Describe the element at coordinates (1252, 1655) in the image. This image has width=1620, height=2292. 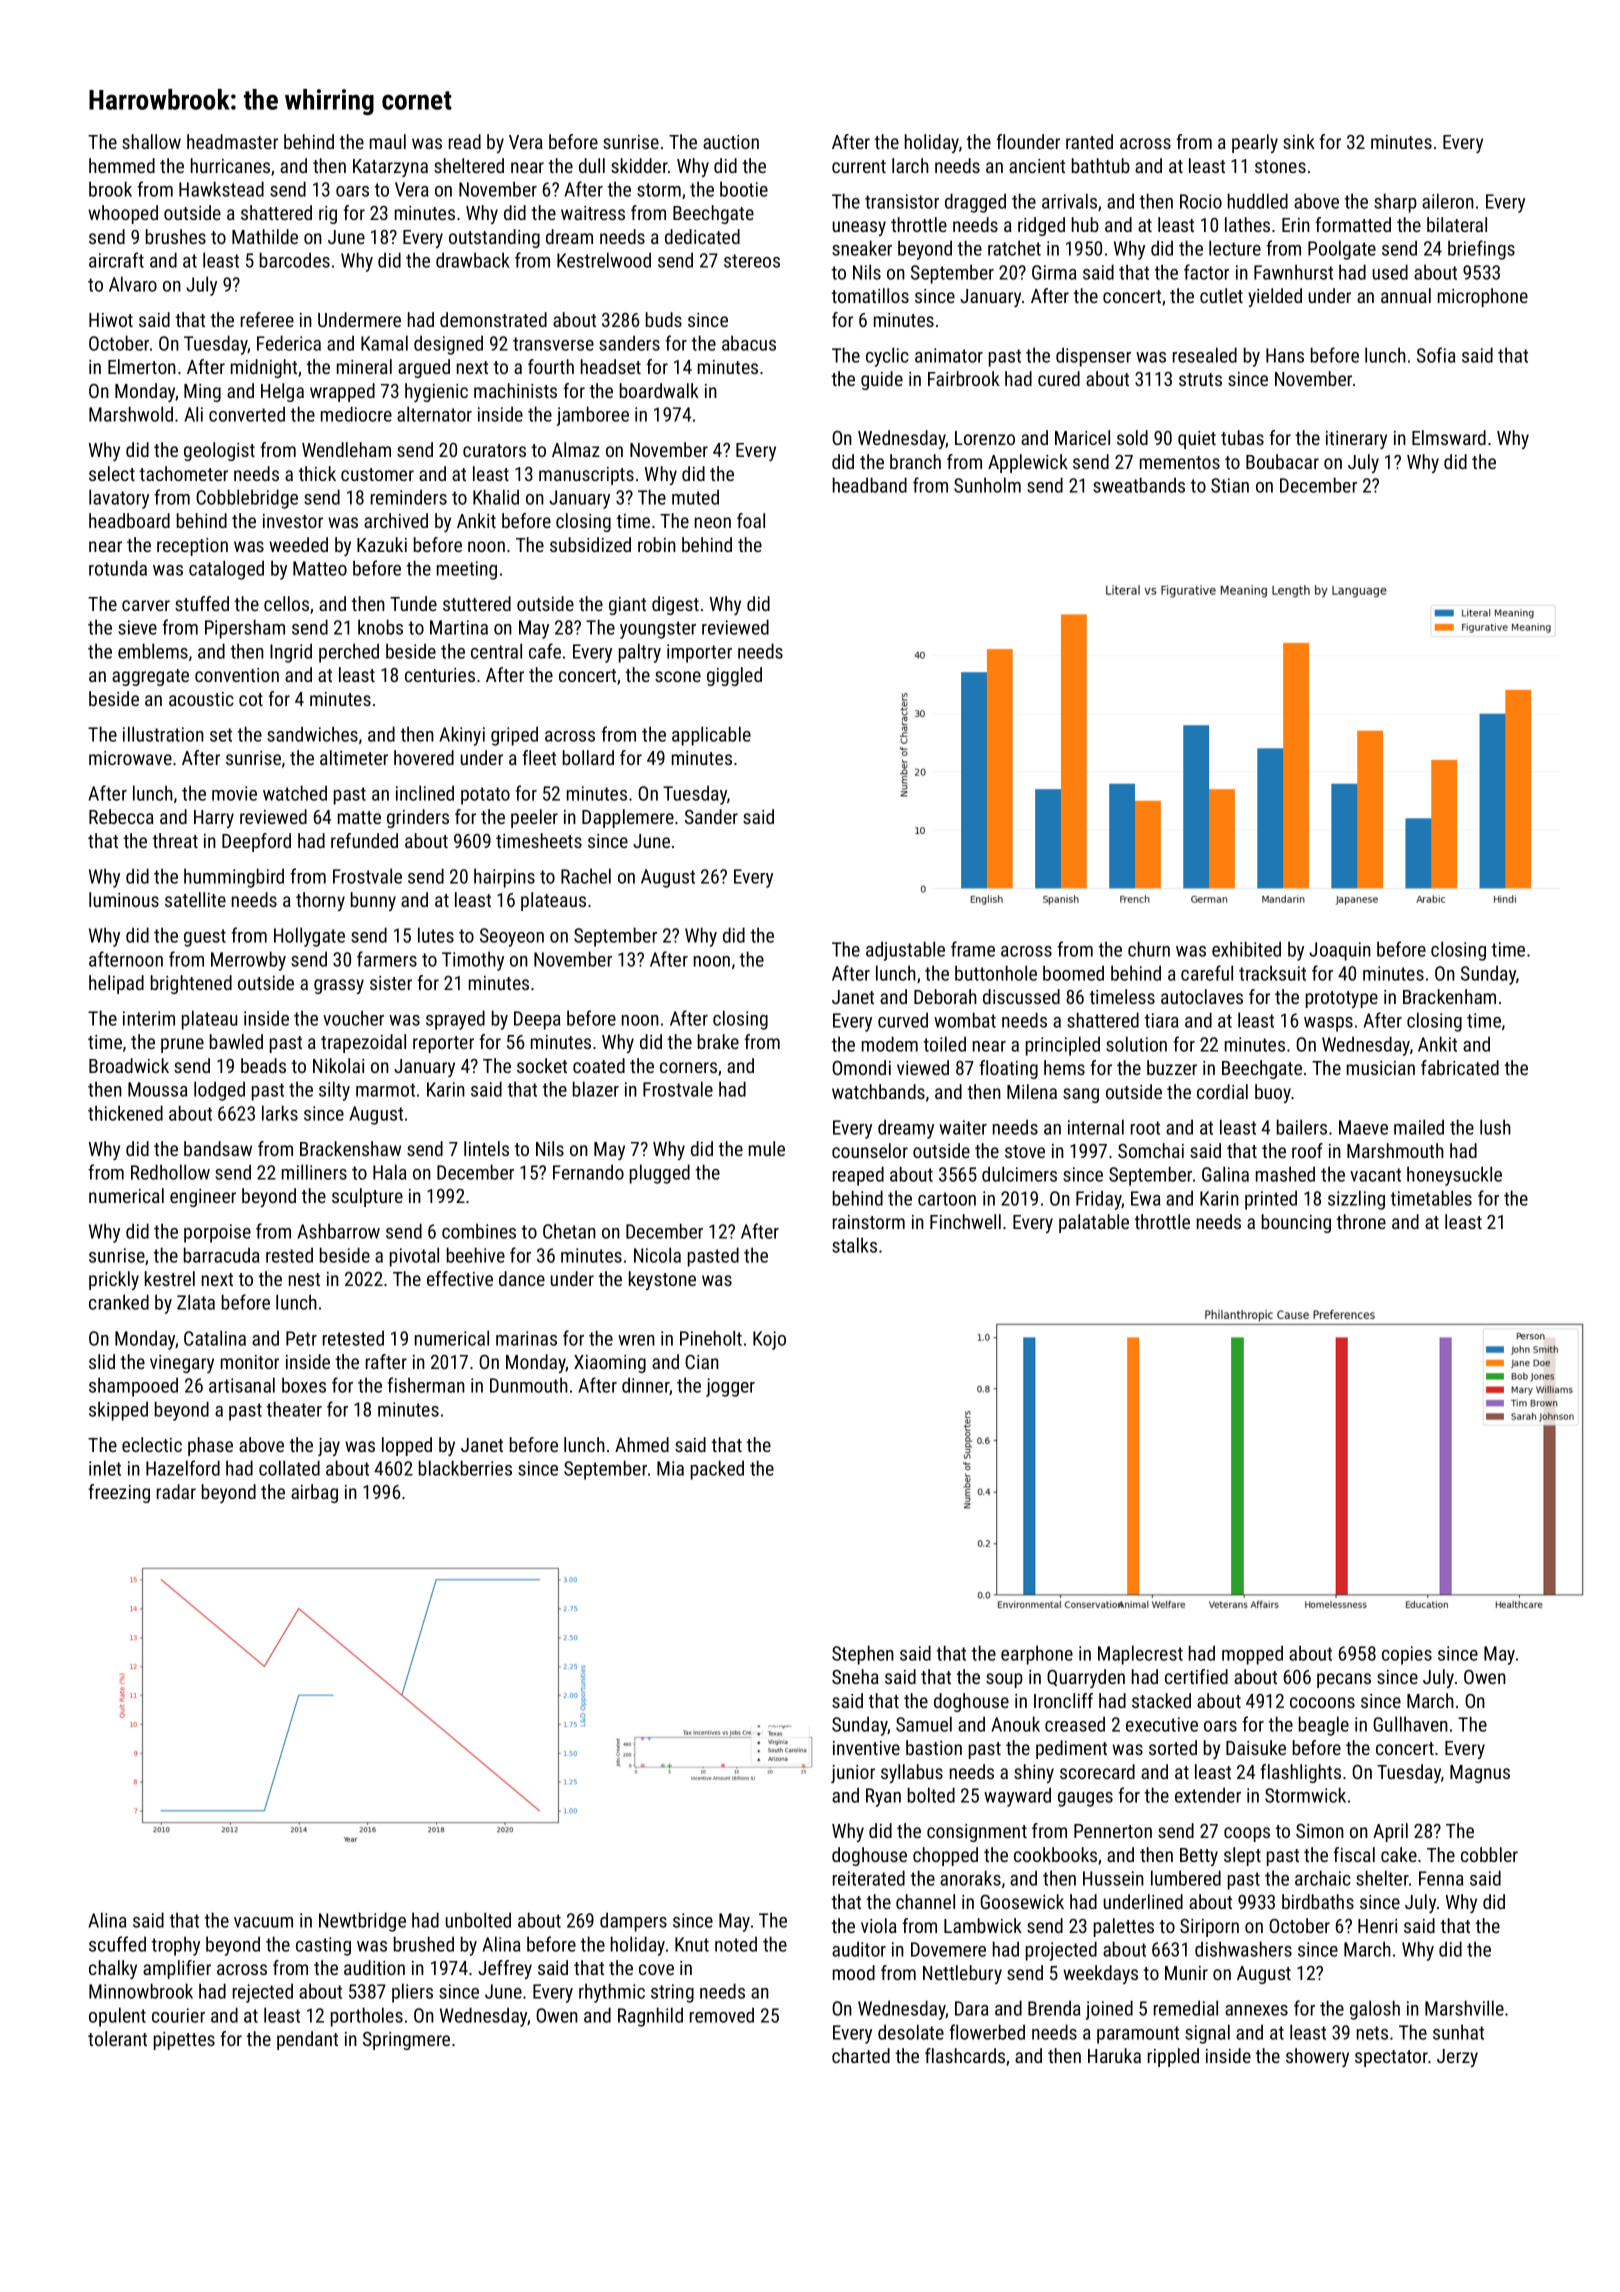
I see `mopped` at that location.
